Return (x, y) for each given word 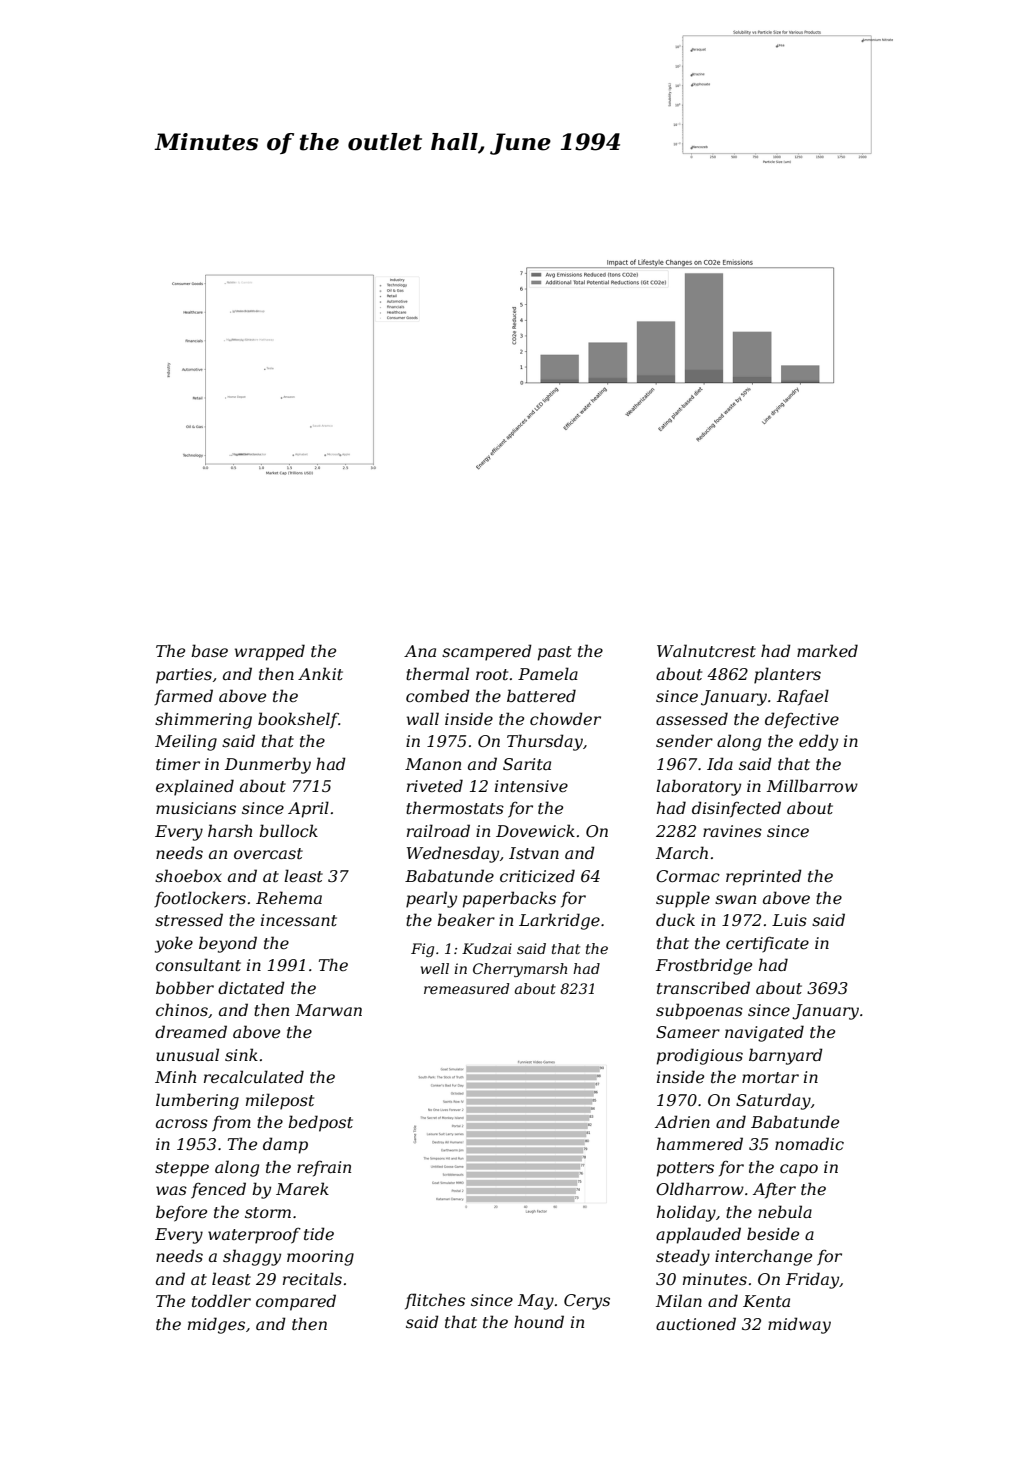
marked (827, 650)
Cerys (587, 1302)
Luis (789, 920)
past (555, 653)
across (182, 1123)
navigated (764, 1033)
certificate (767, 944)
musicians (196, 808)
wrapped (270, 652)
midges (216, 1325)
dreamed (191, 1031)
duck (675, 919)
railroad (438, 830)
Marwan (328, 1010)
